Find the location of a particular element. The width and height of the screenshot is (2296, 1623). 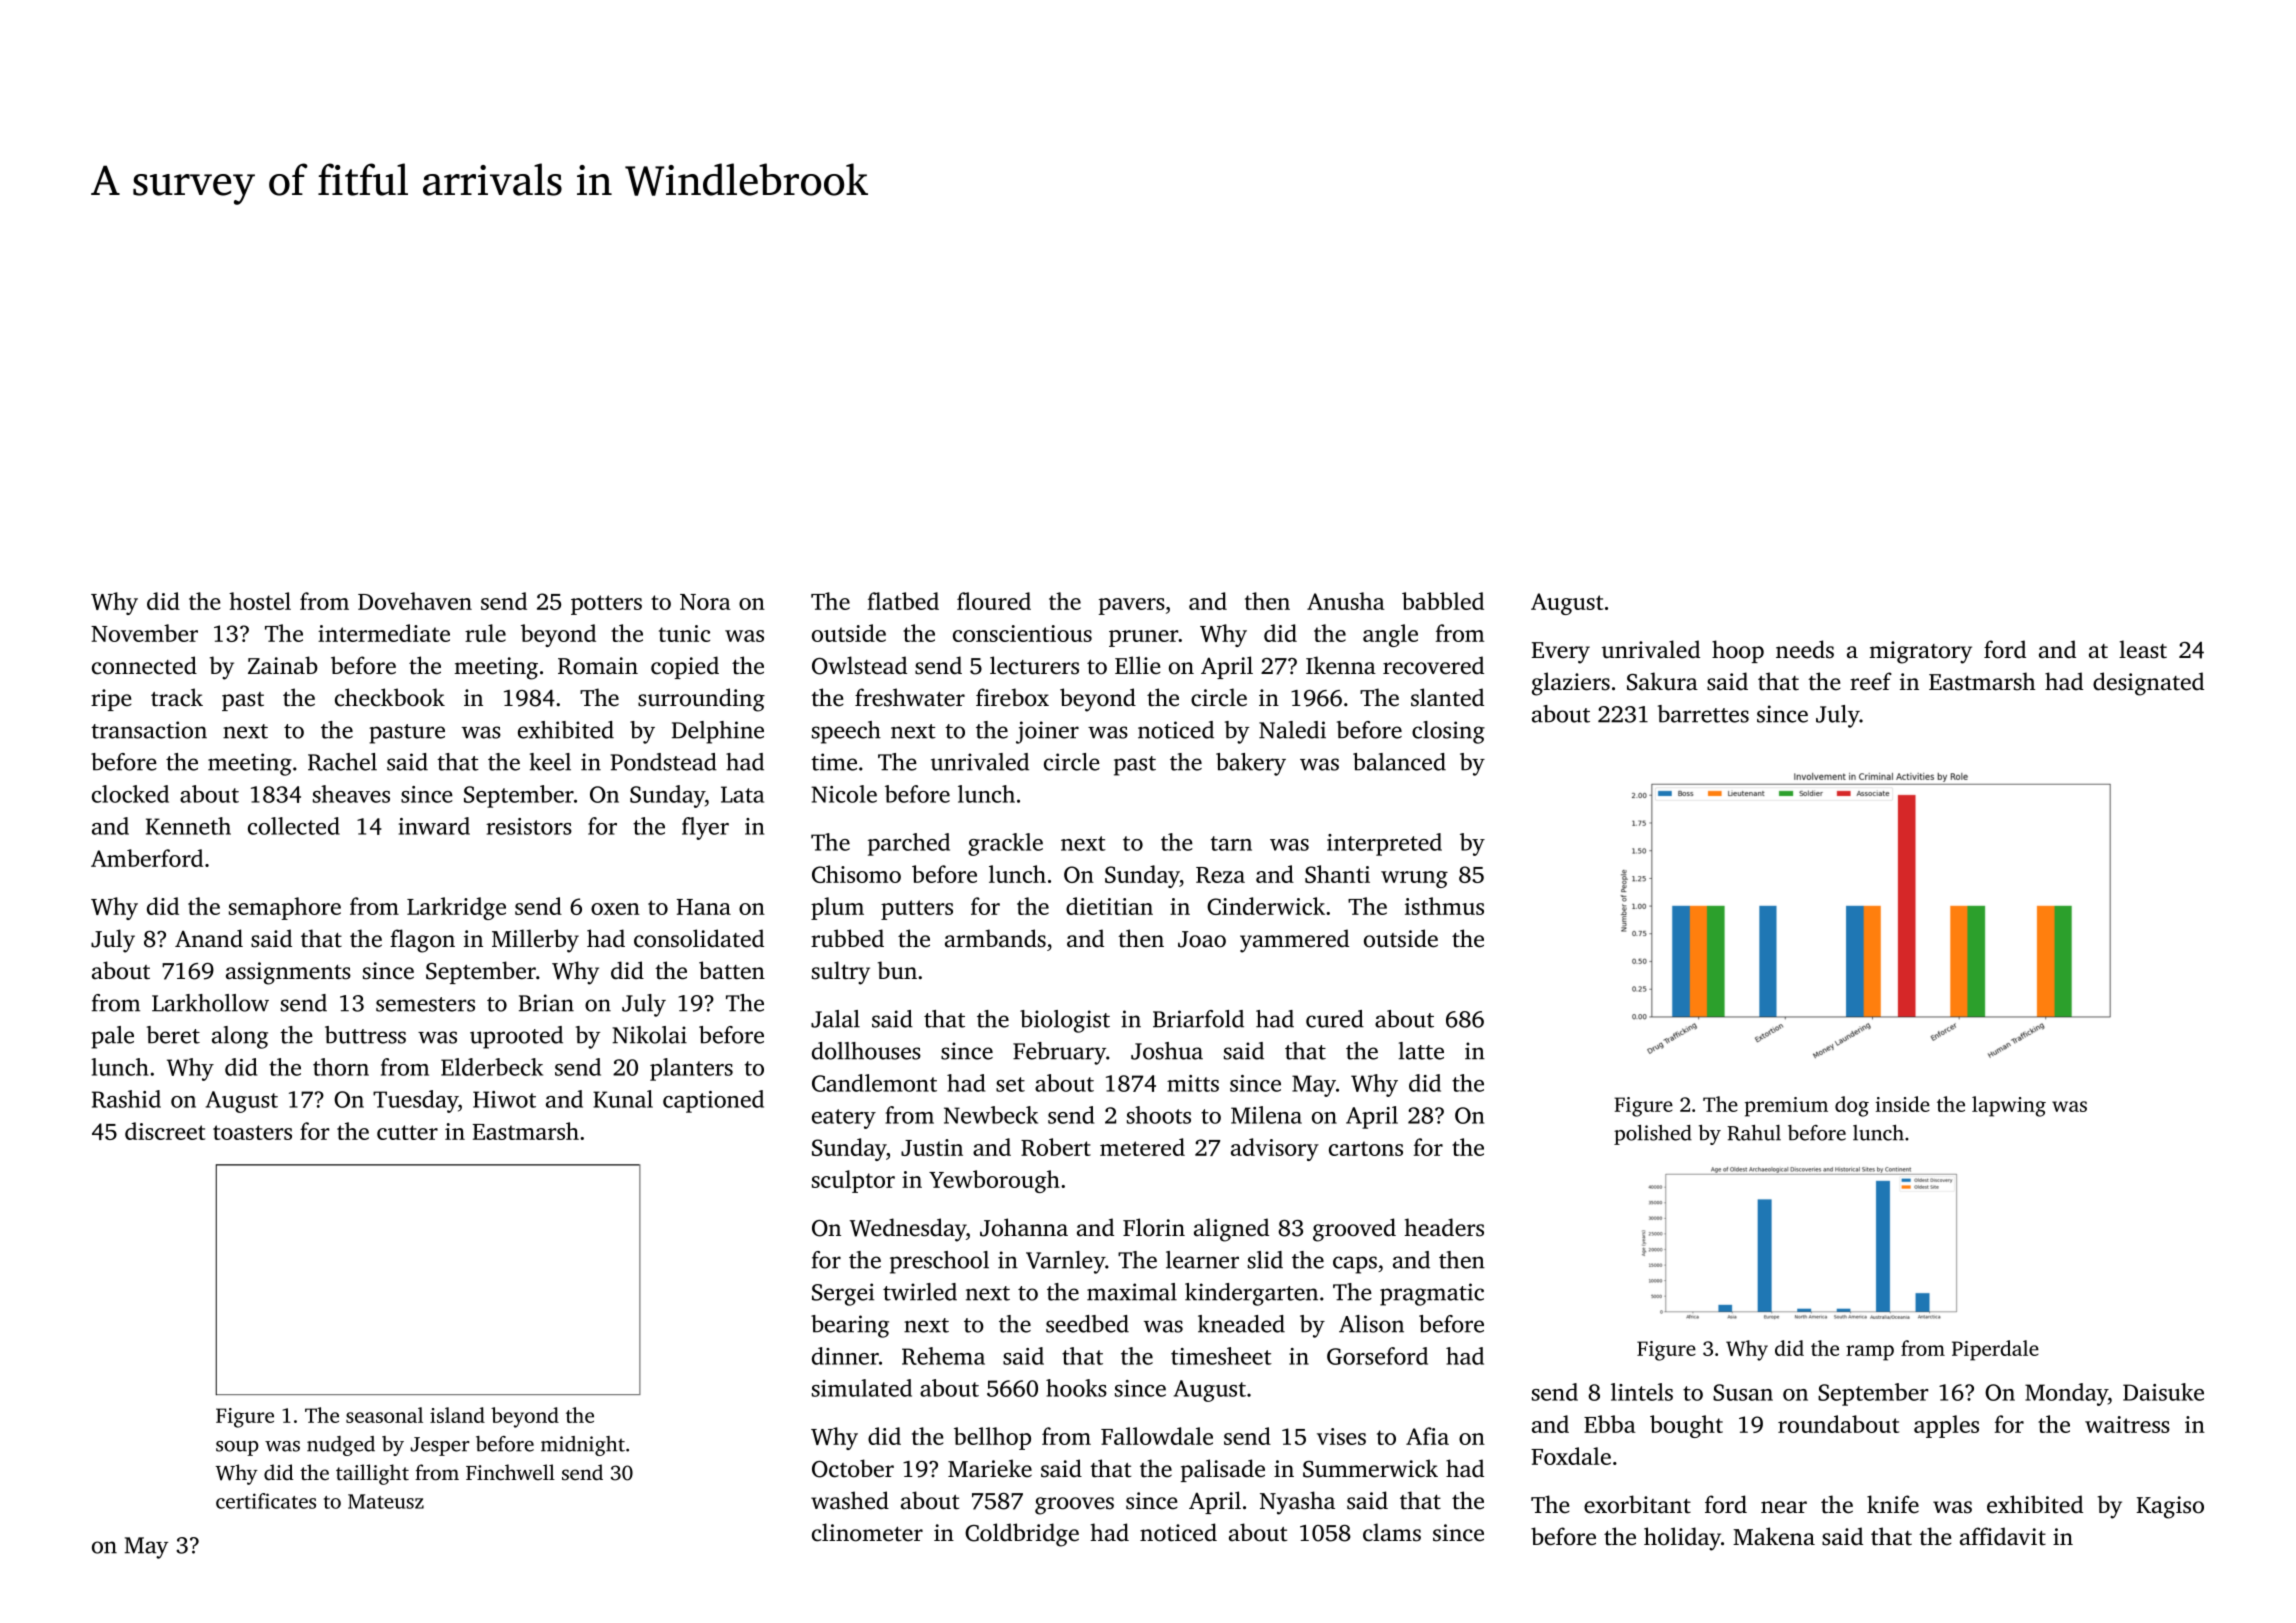

sultry is located at coordinates (841, 973).
